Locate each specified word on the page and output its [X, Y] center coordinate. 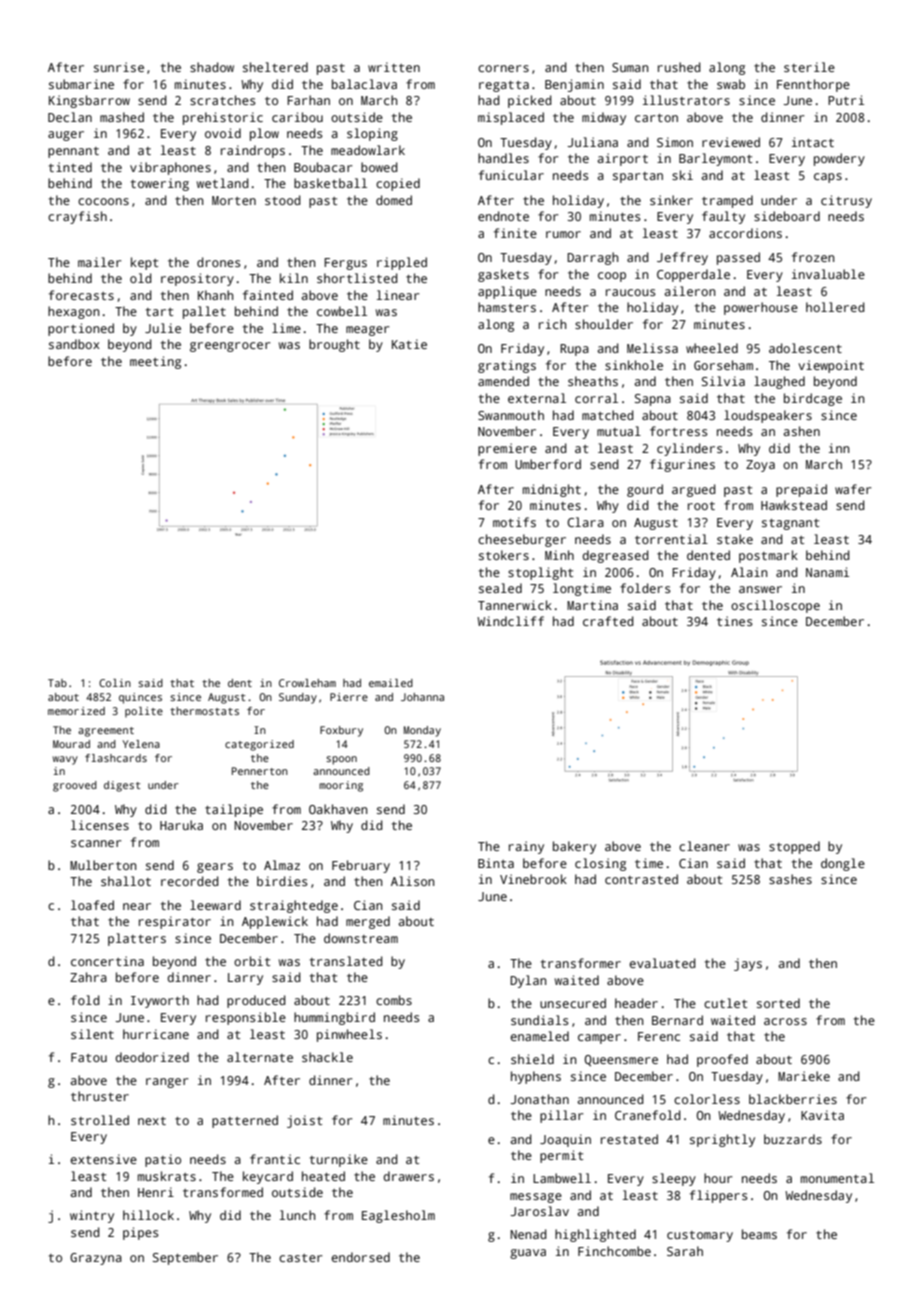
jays [748, 964]
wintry [92, 1216]
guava [528, 1254]
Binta [496, 863]
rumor [563, 234]
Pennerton [260, 771]
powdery [839, 159]
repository [197, 279]
